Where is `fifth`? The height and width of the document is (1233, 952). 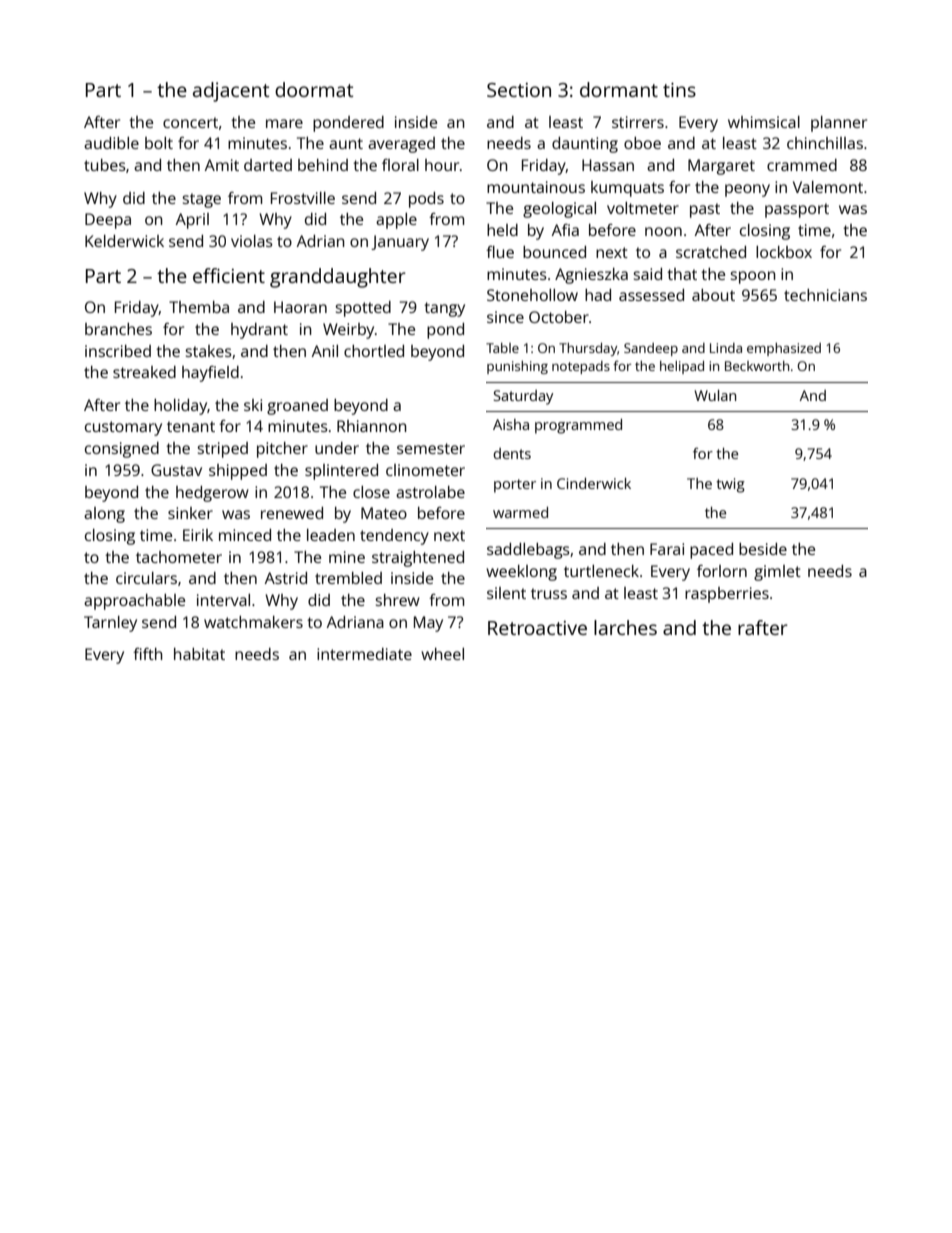
fifth is located at coordinates (148, 654).
